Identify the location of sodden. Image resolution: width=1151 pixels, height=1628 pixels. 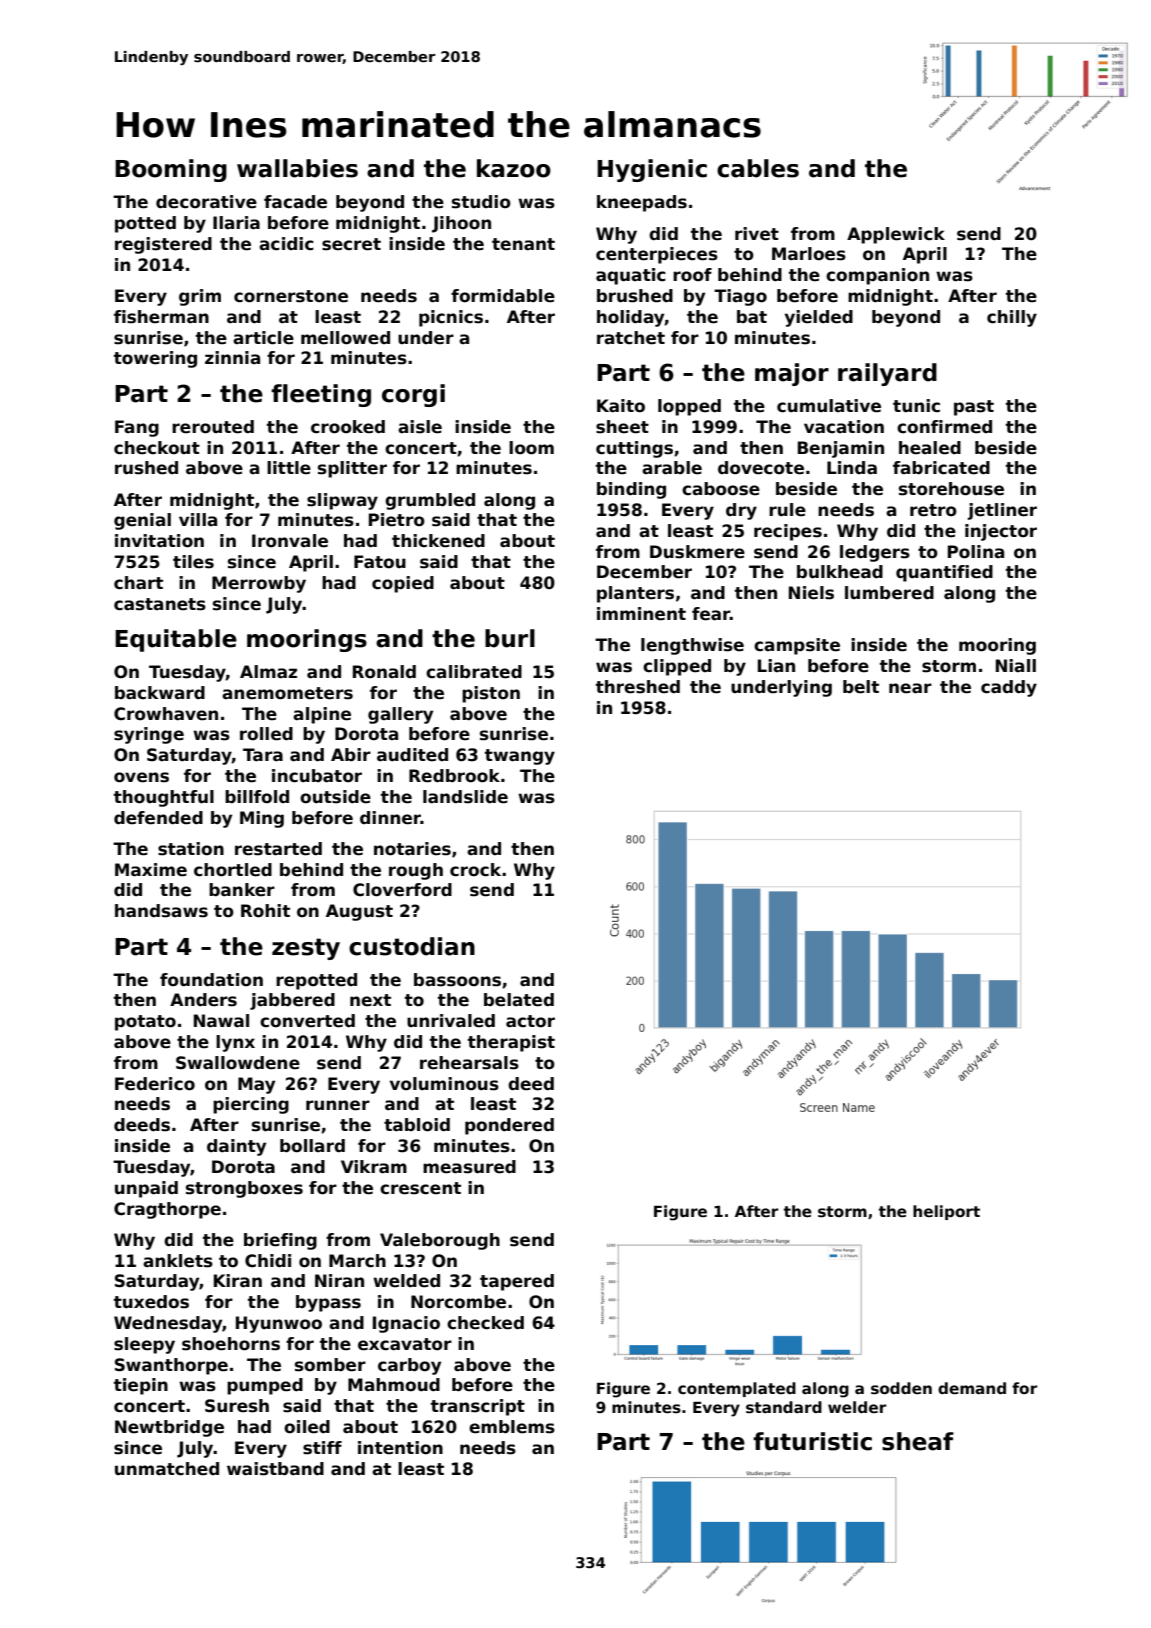
(901, 1388).
